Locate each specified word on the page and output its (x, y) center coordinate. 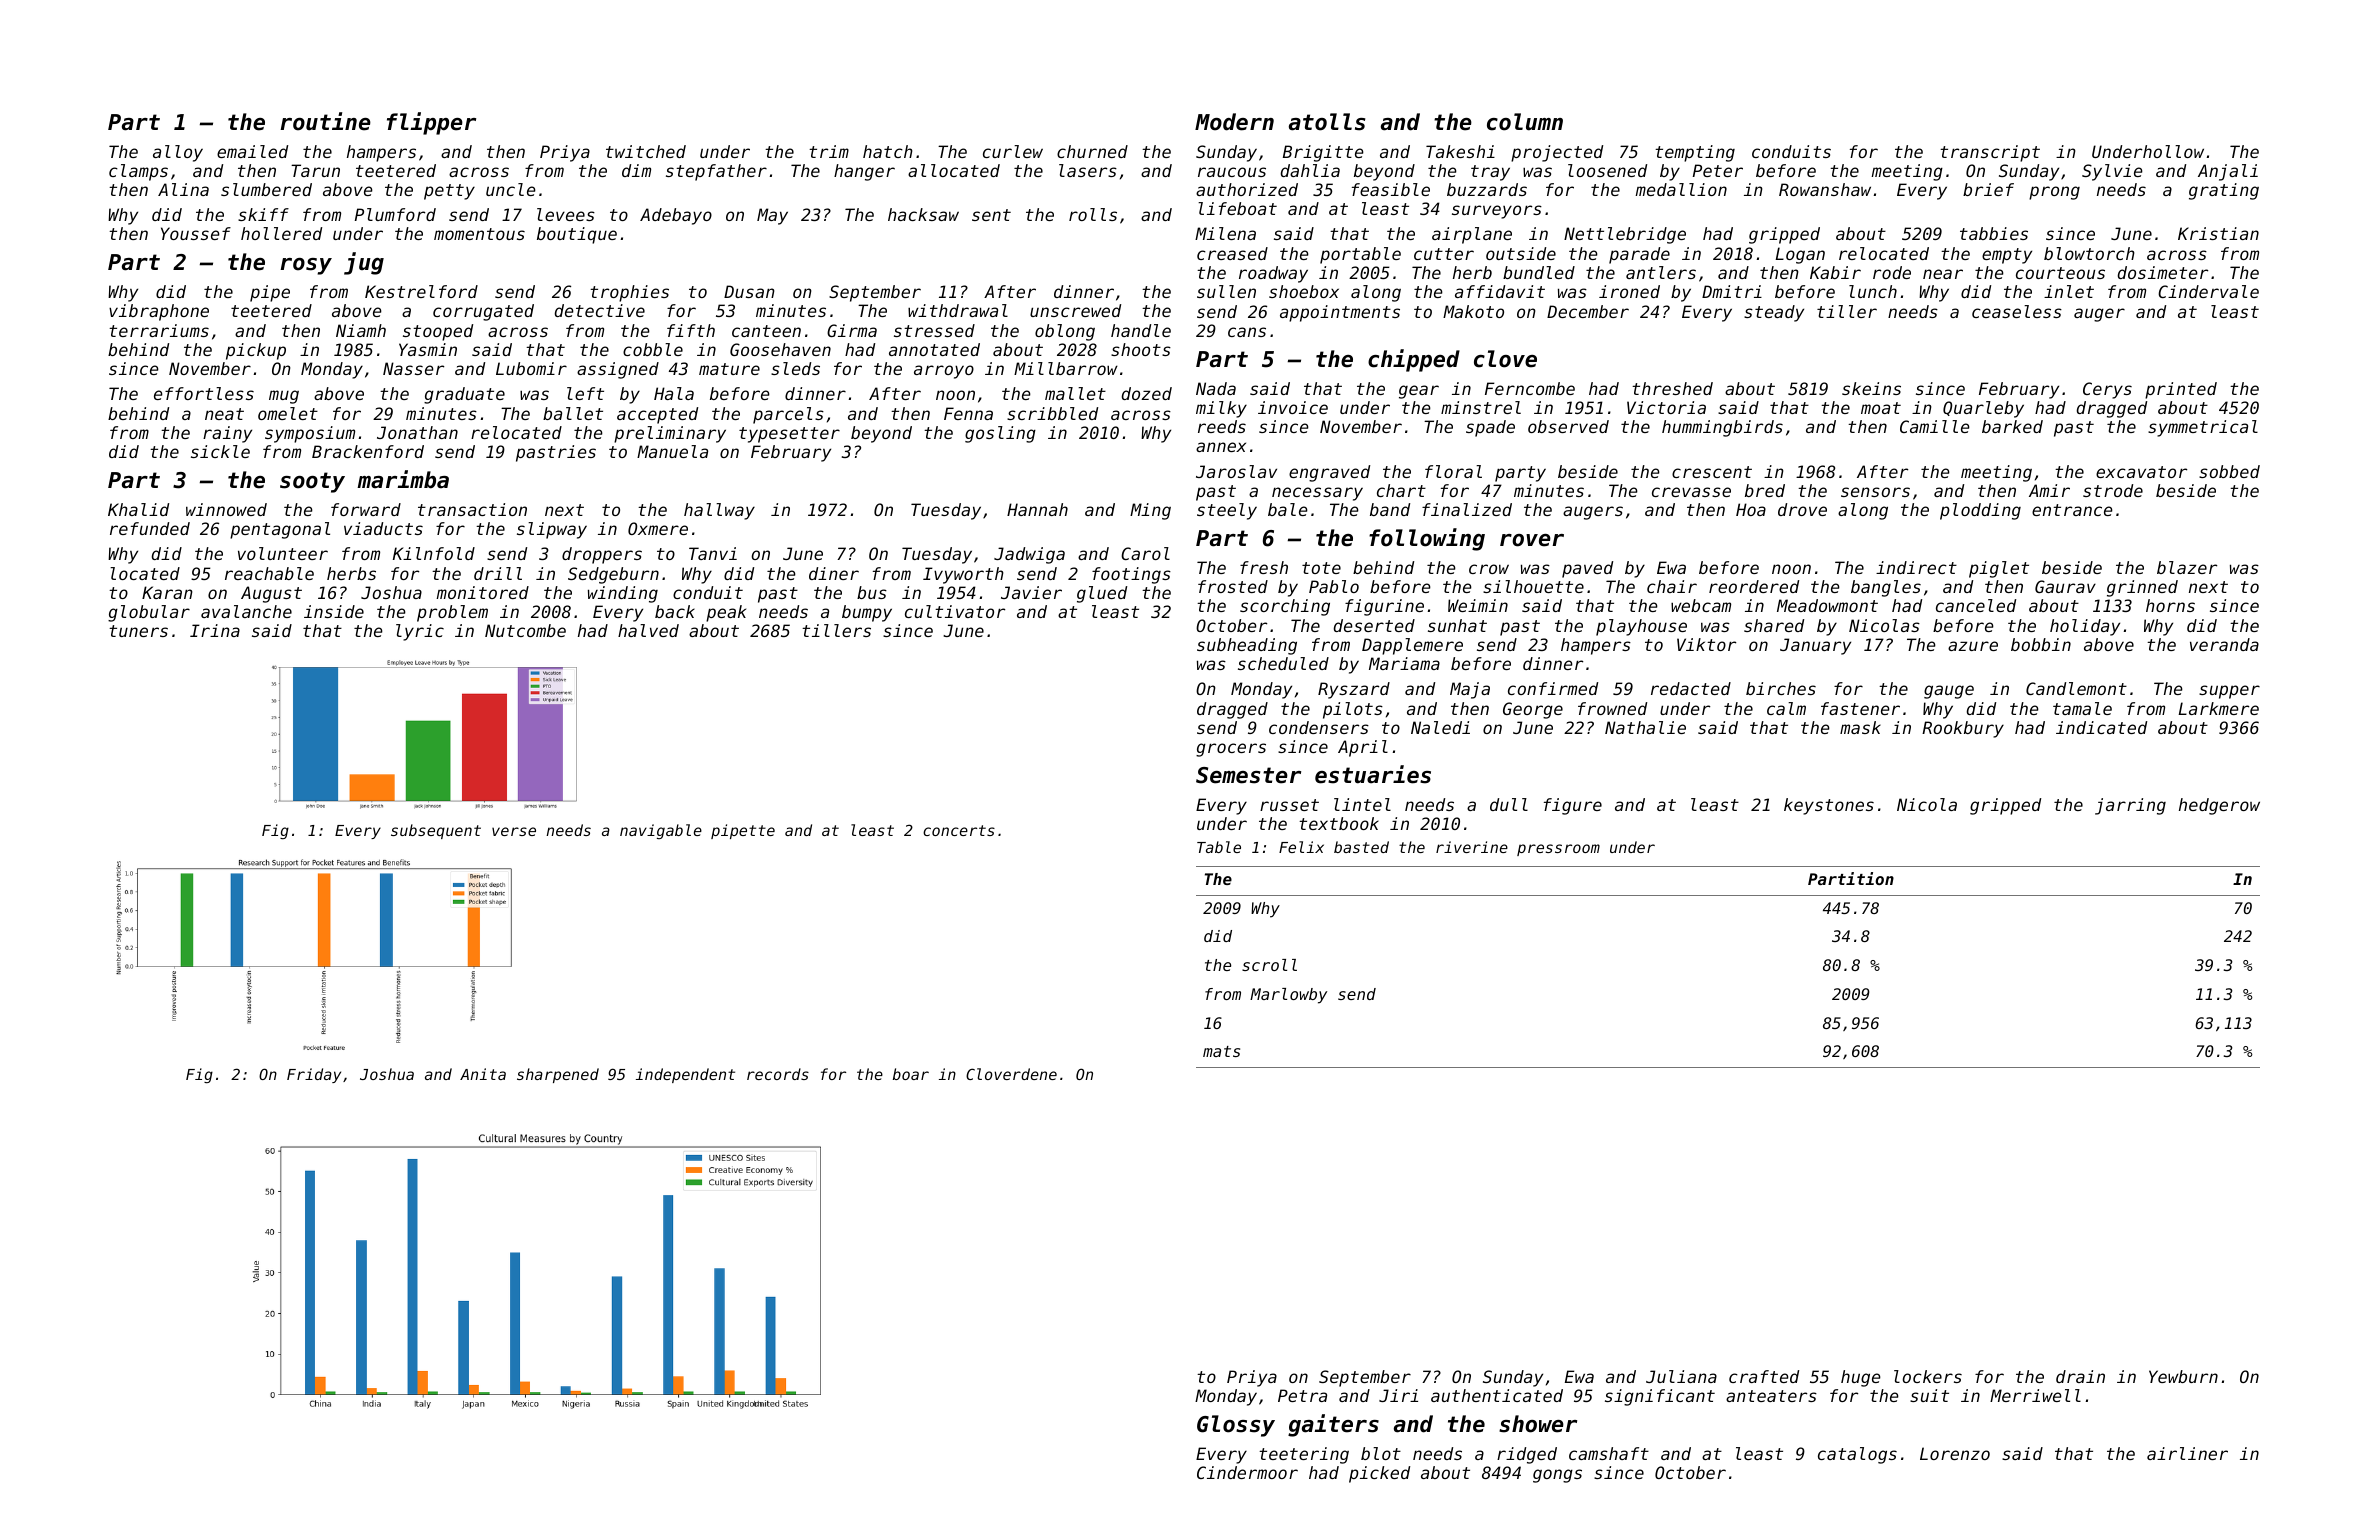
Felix (1301, 847)
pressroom (1558, 850)
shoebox (1304, 291)
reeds (1222, 426)
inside (334, 611)
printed (2181, 390)
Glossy (1236, 1426)
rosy (306, 266)
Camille (1935, 426)
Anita (483, 1074)
